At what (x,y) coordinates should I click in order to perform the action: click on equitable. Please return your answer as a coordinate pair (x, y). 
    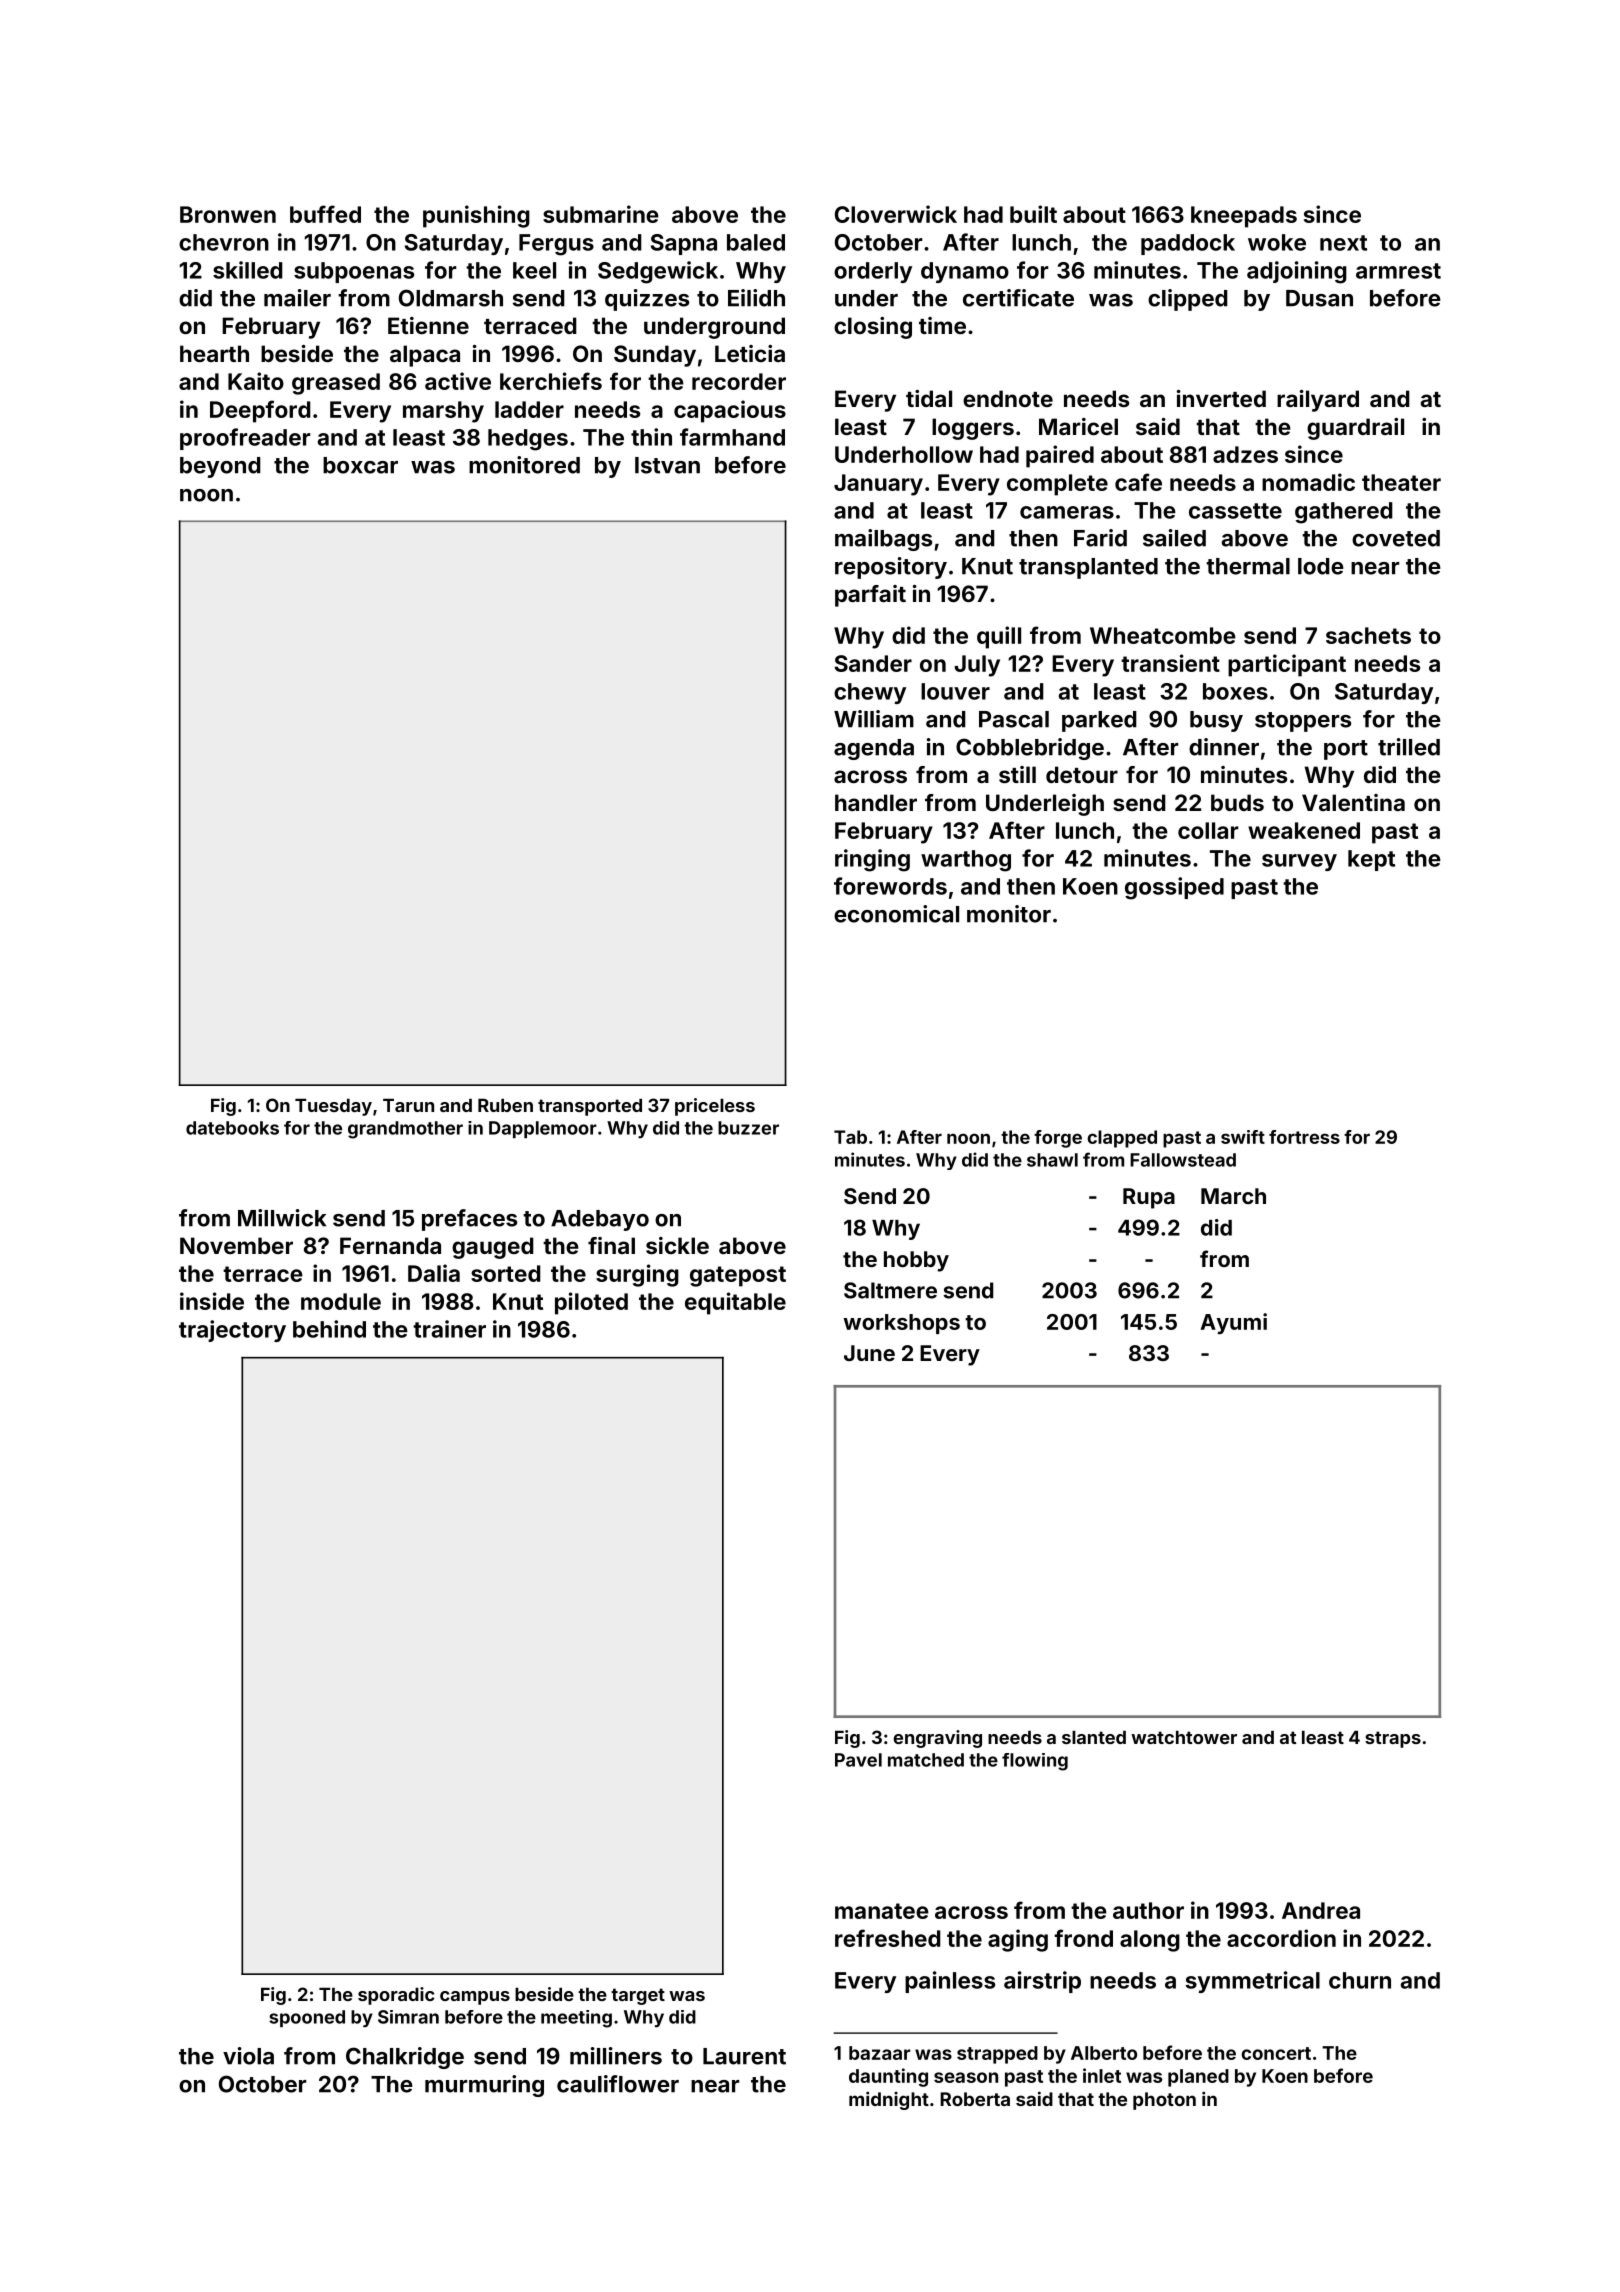
    Looking at the image, I should click on (735, 1303).
